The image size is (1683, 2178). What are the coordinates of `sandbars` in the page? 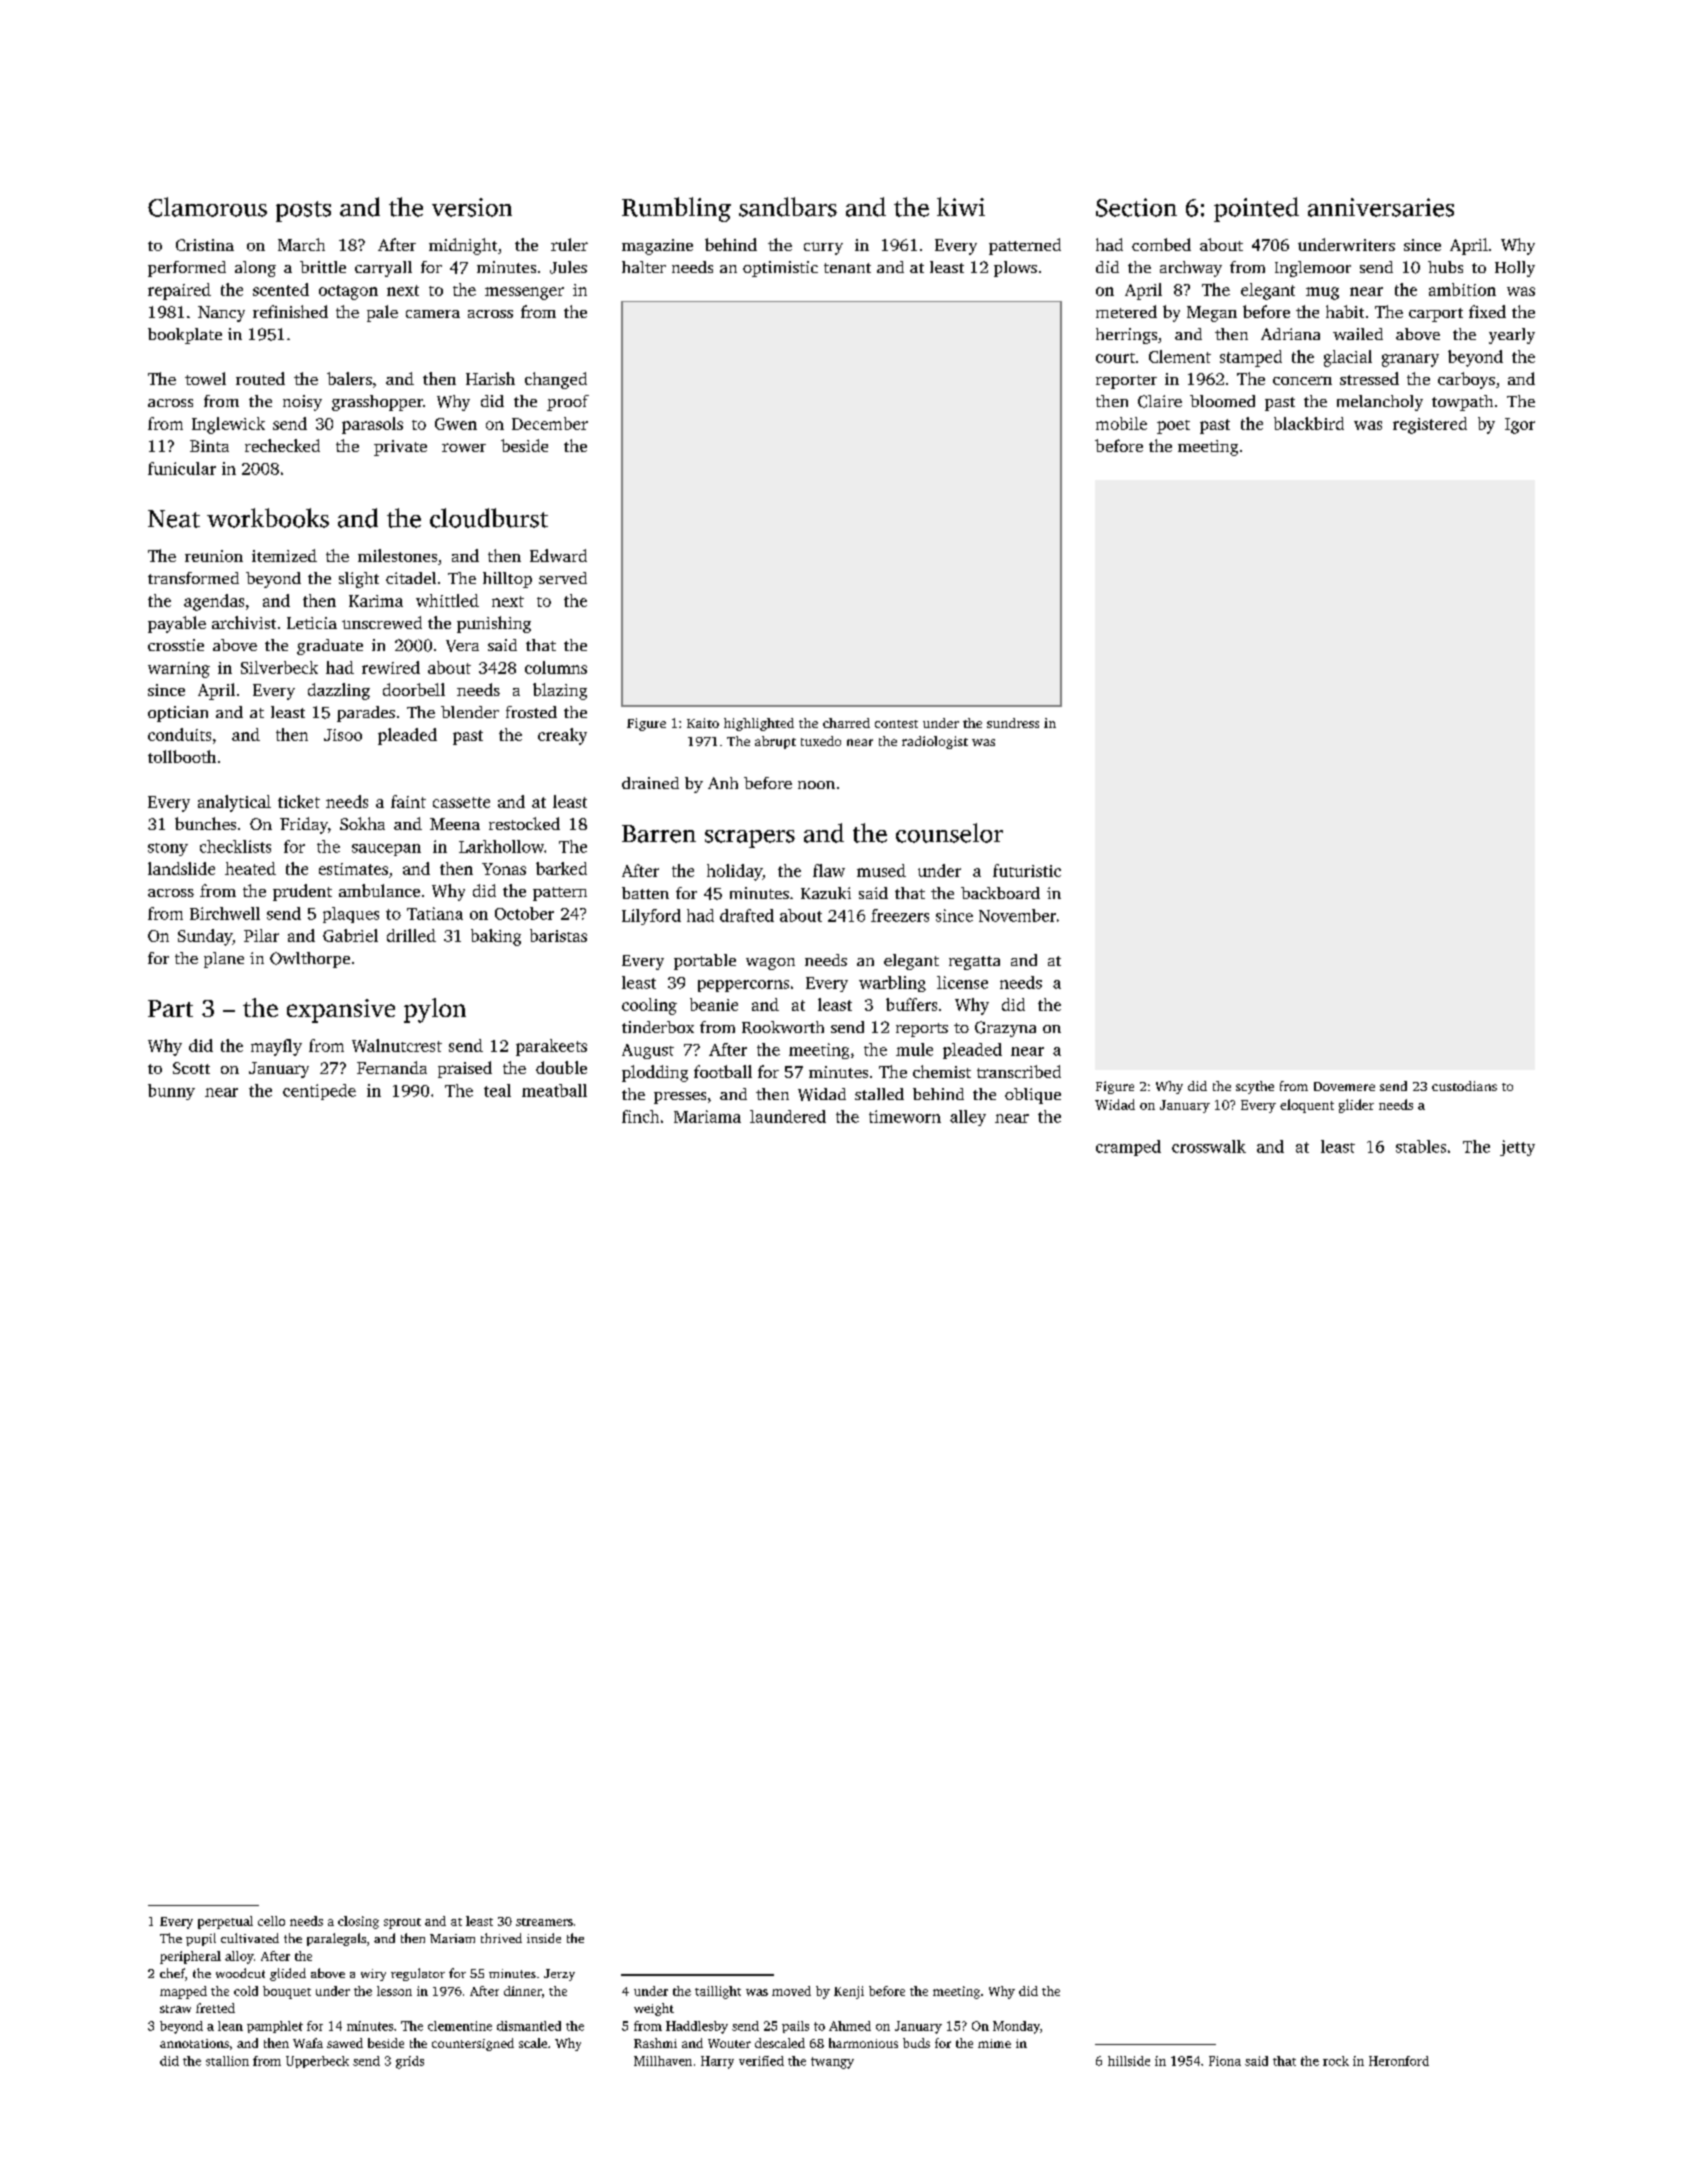 It's located at (788, 207).
